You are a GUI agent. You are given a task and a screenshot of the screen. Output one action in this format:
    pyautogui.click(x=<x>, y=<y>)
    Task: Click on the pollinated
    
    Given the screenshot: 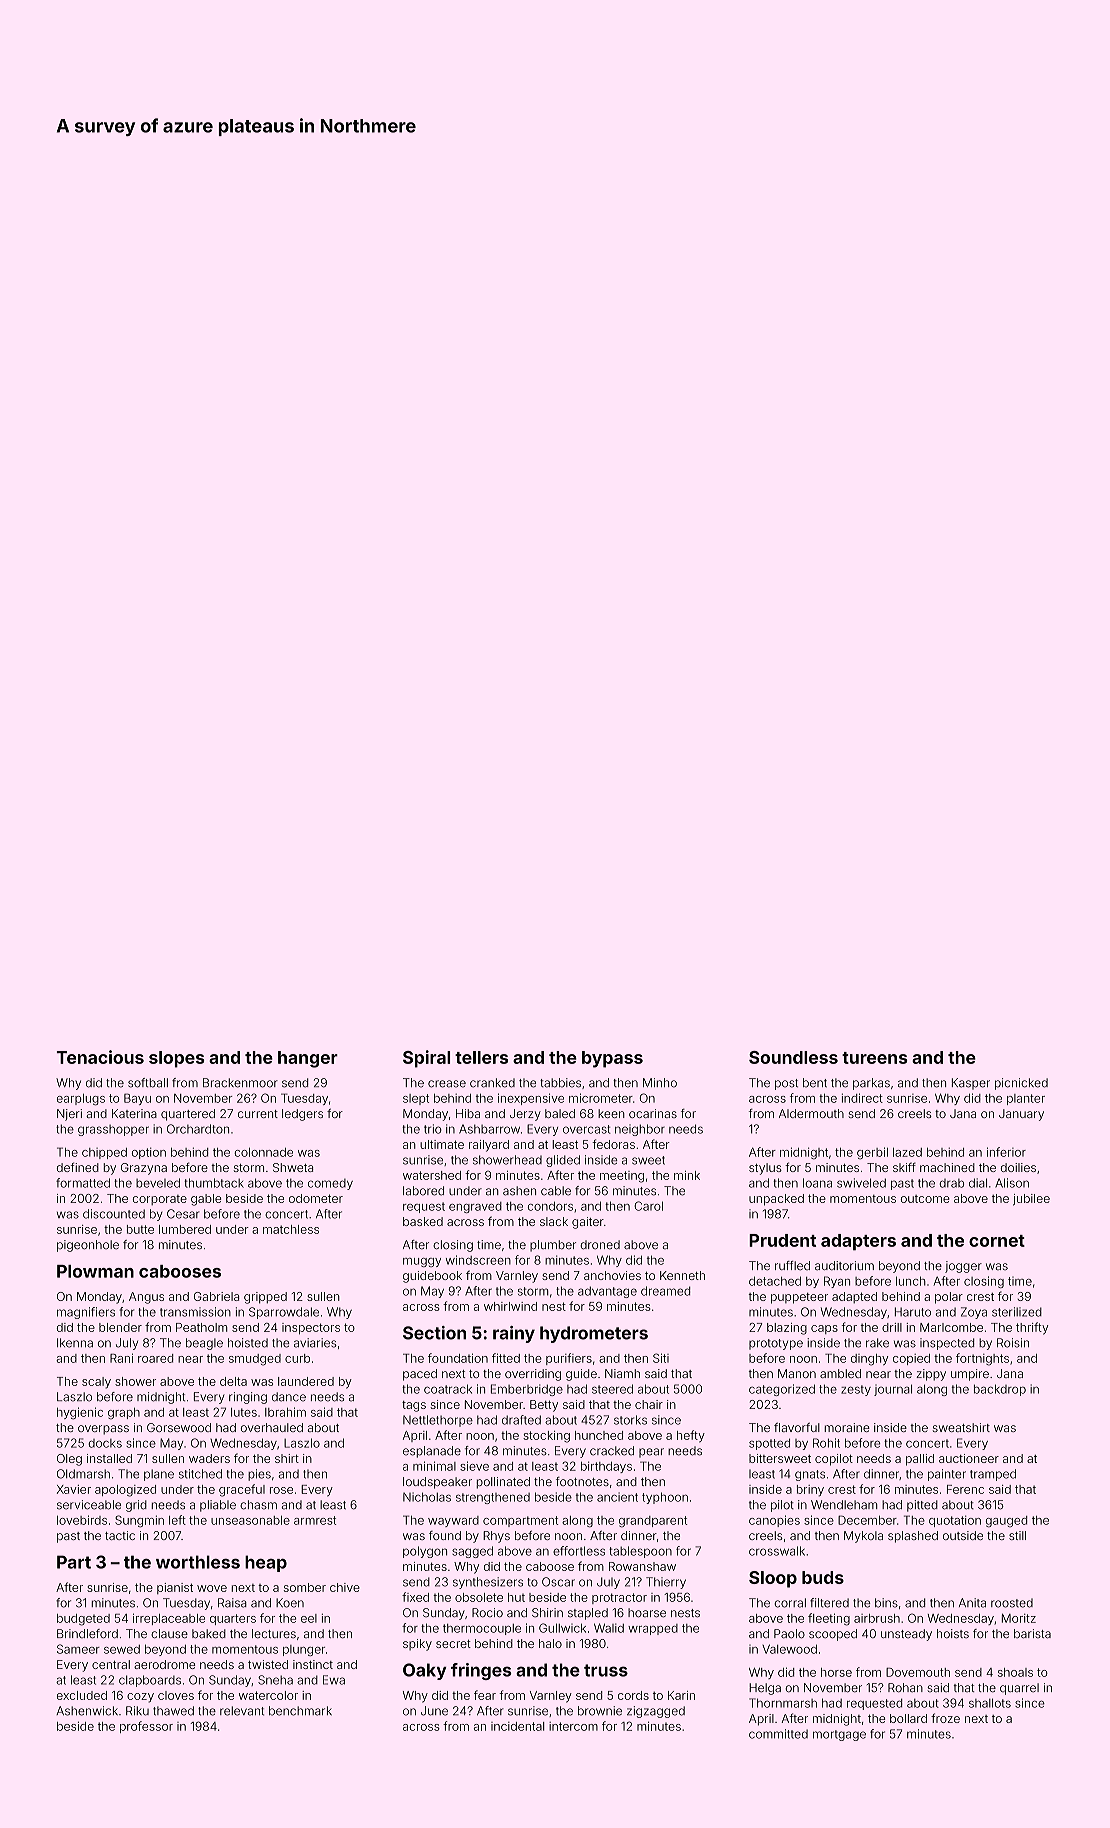 What is the action you would take?
    pyautogui.click(x=503, y=1483)
